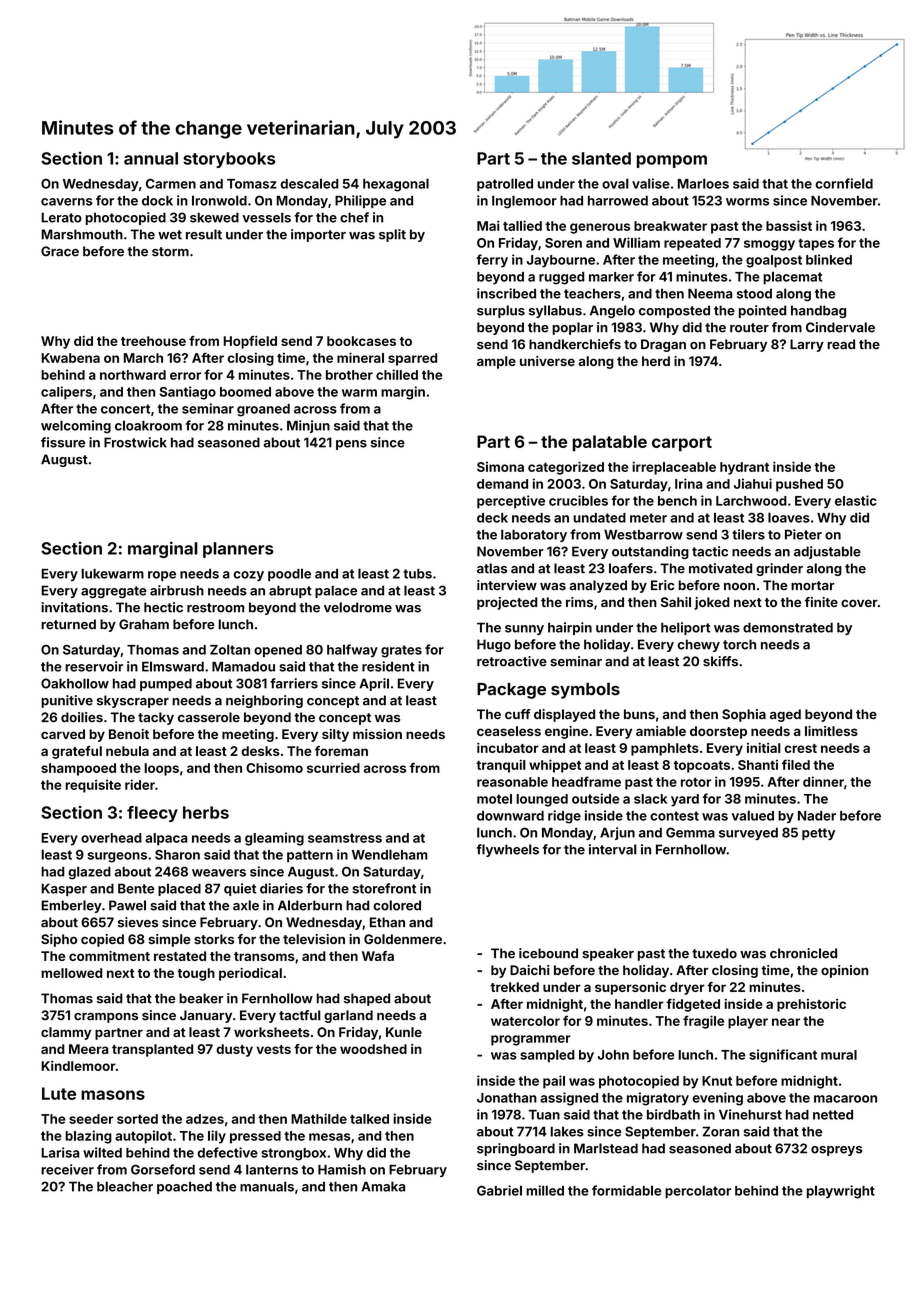 The height and width of the screenshot is (1308, 924). I want to click on chronicled, so click(803, 953).
